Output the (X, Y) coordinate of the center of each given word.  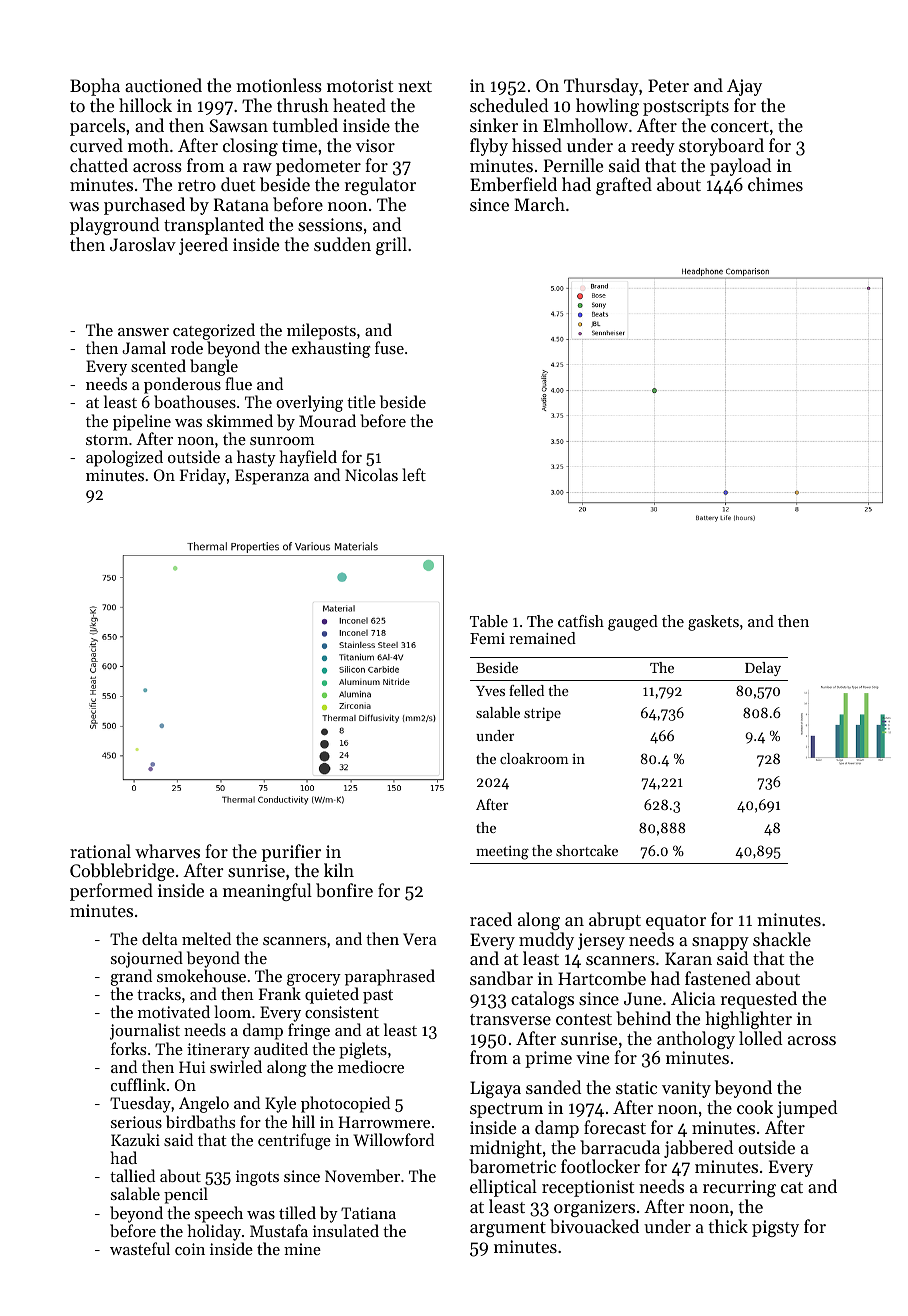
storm (107, 440)
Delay (763, 669)
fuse (389, 347)
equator (676, 922)
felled (526, 690)
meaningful (267, 892)
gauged (633, 623)
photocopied (345, 1104)
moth (148, 145)
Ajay (744, 87)
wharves (167, 851)
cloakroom (534, 758)
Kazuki (135, 1139)
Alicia (693, 998)
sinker (494, 125)
